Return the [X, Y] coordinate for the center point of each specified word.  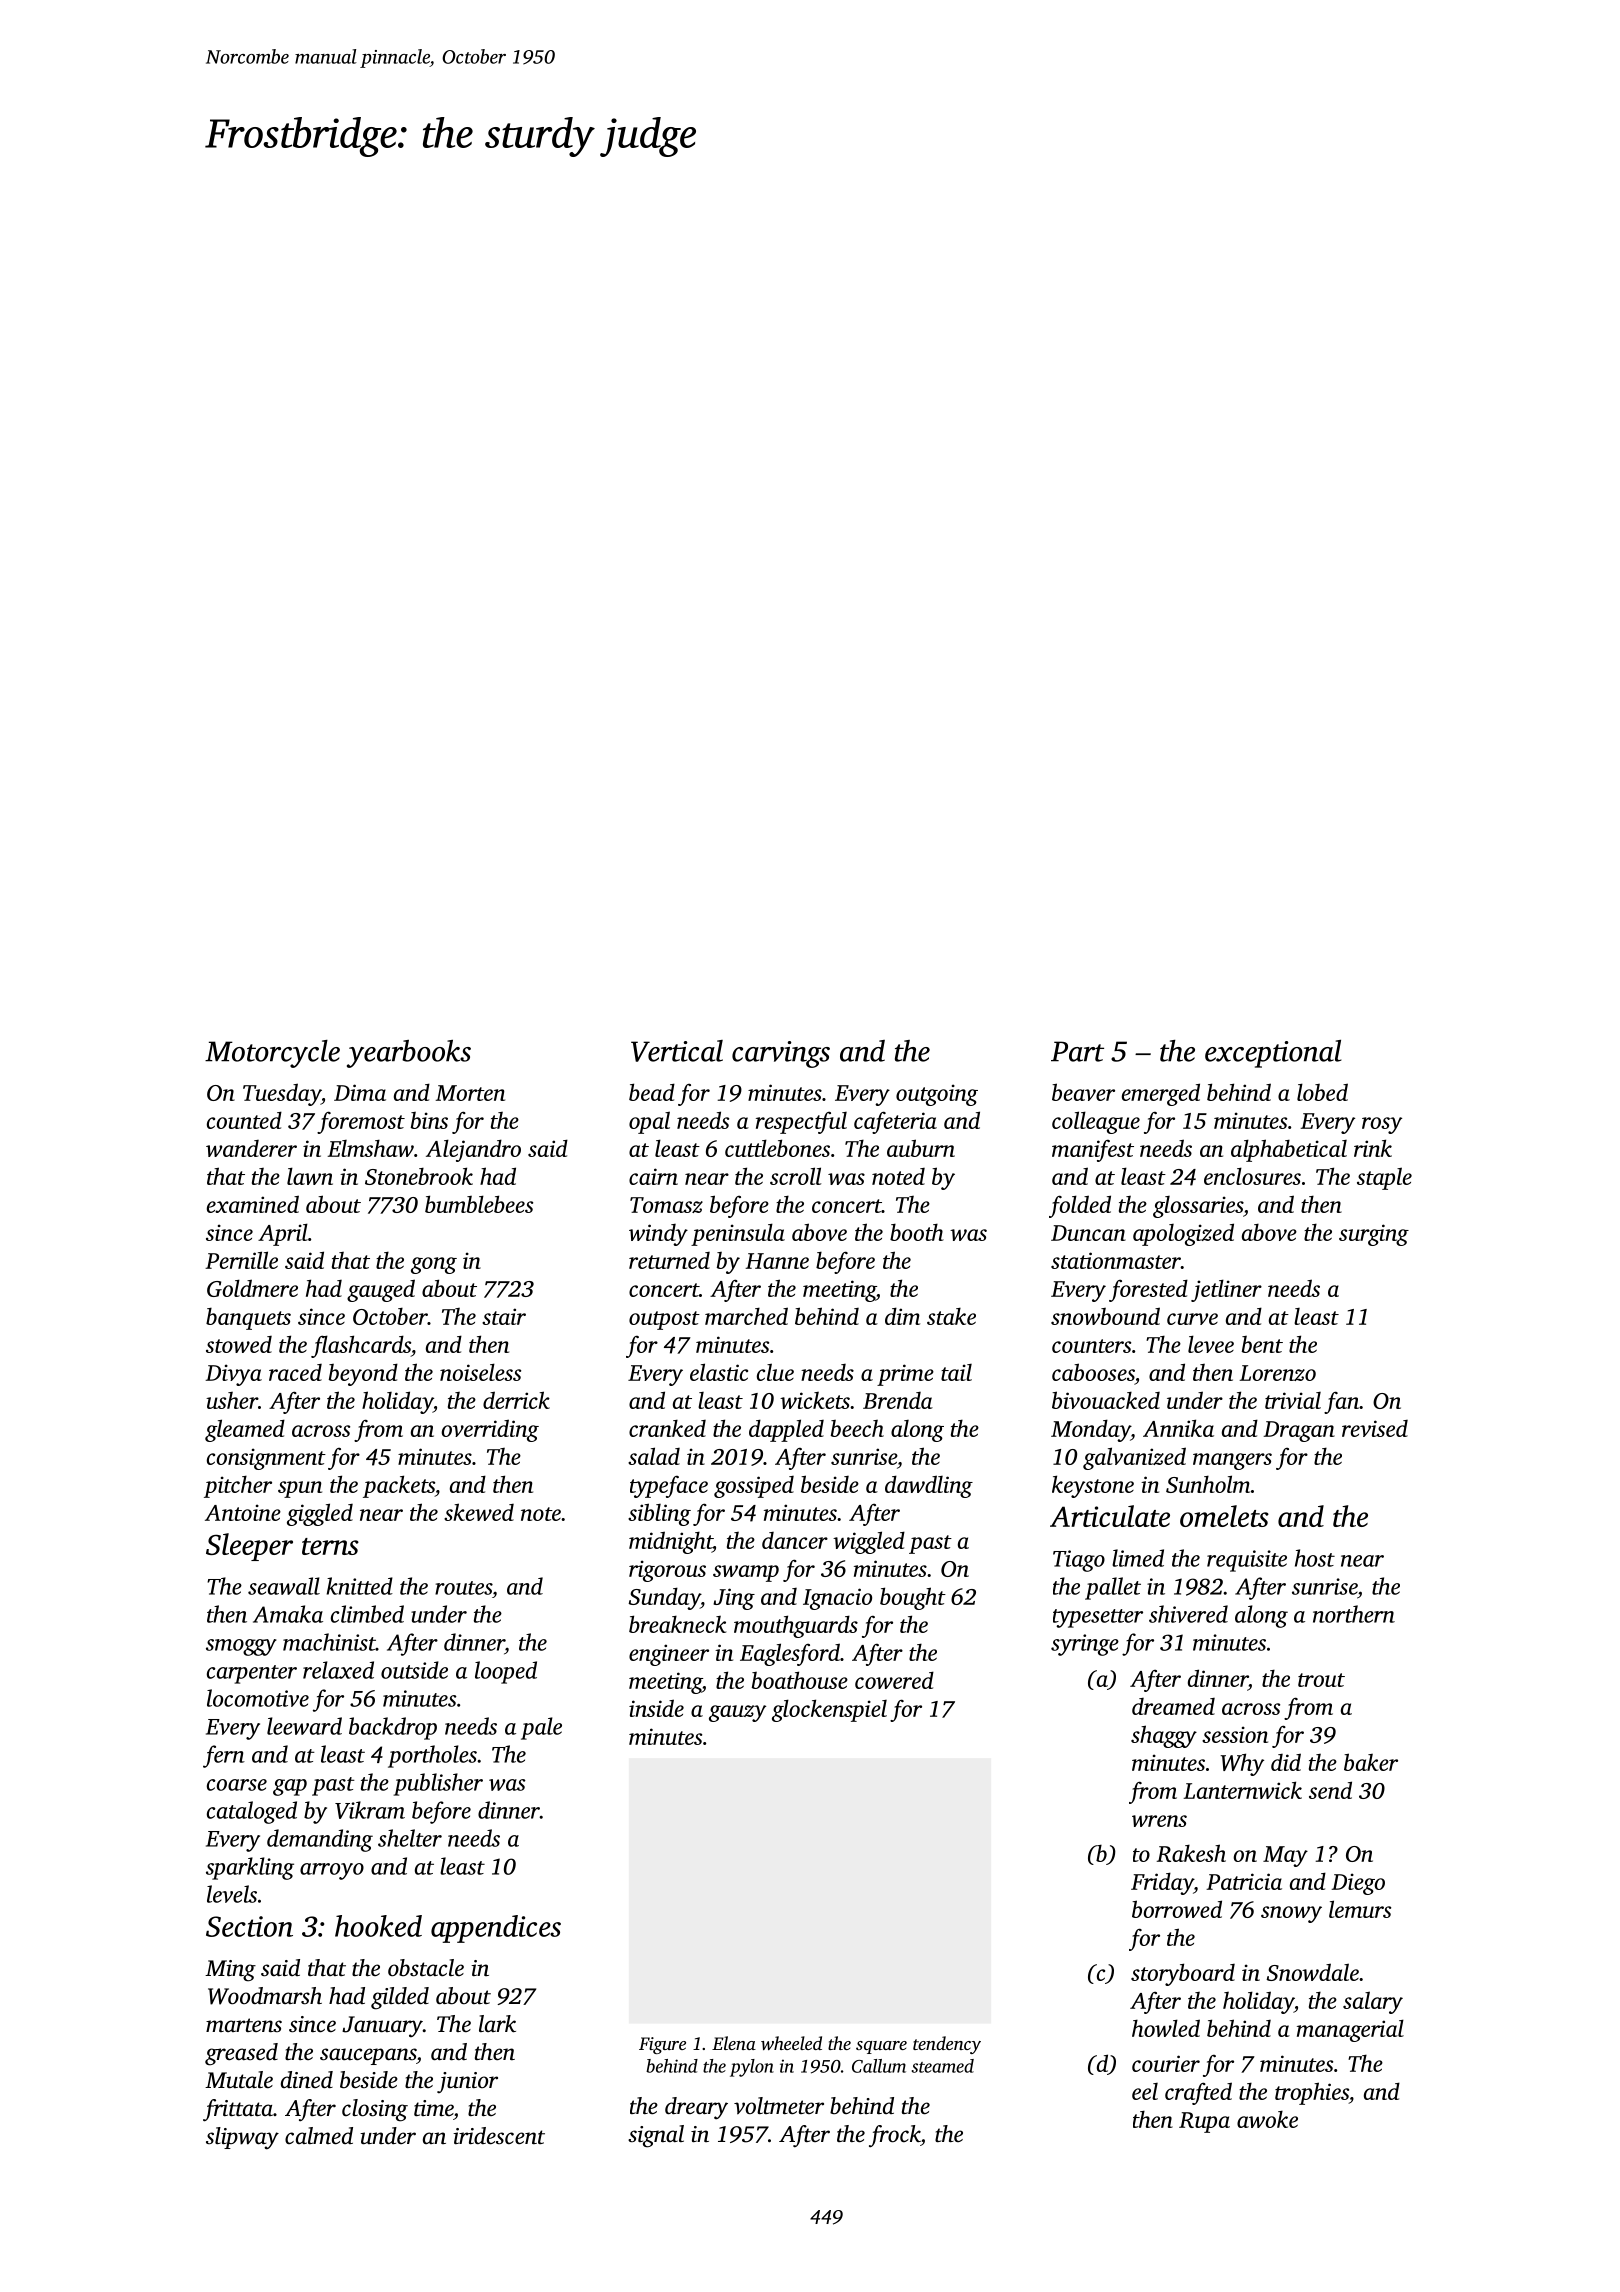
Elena [734, 2043]
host [1315, 1558]
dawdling [929, 1486]
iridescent [499, 2136]
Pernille [241, 1260]
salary [1373, 2002]
